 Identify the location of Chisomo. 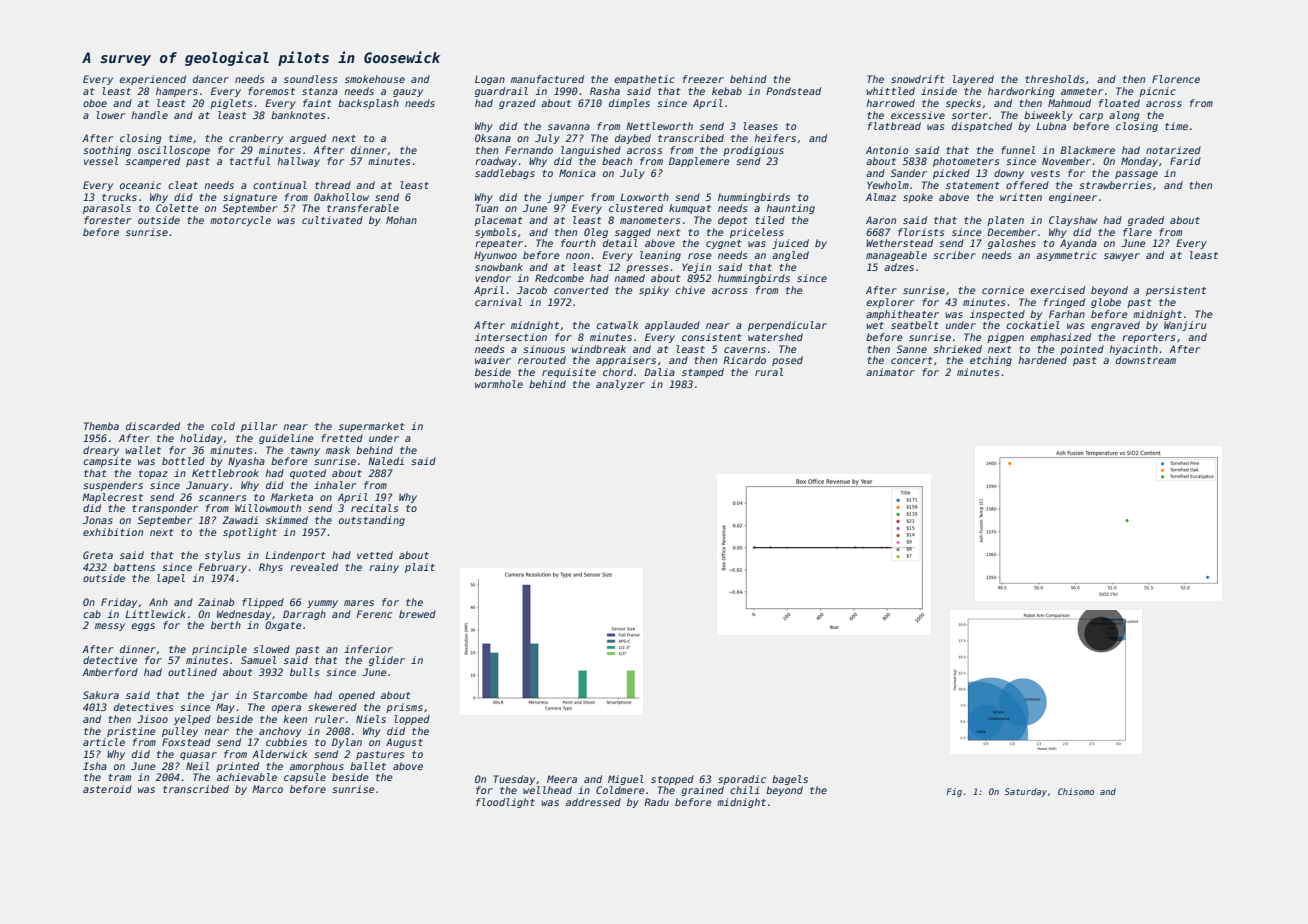
(1076, 791).
